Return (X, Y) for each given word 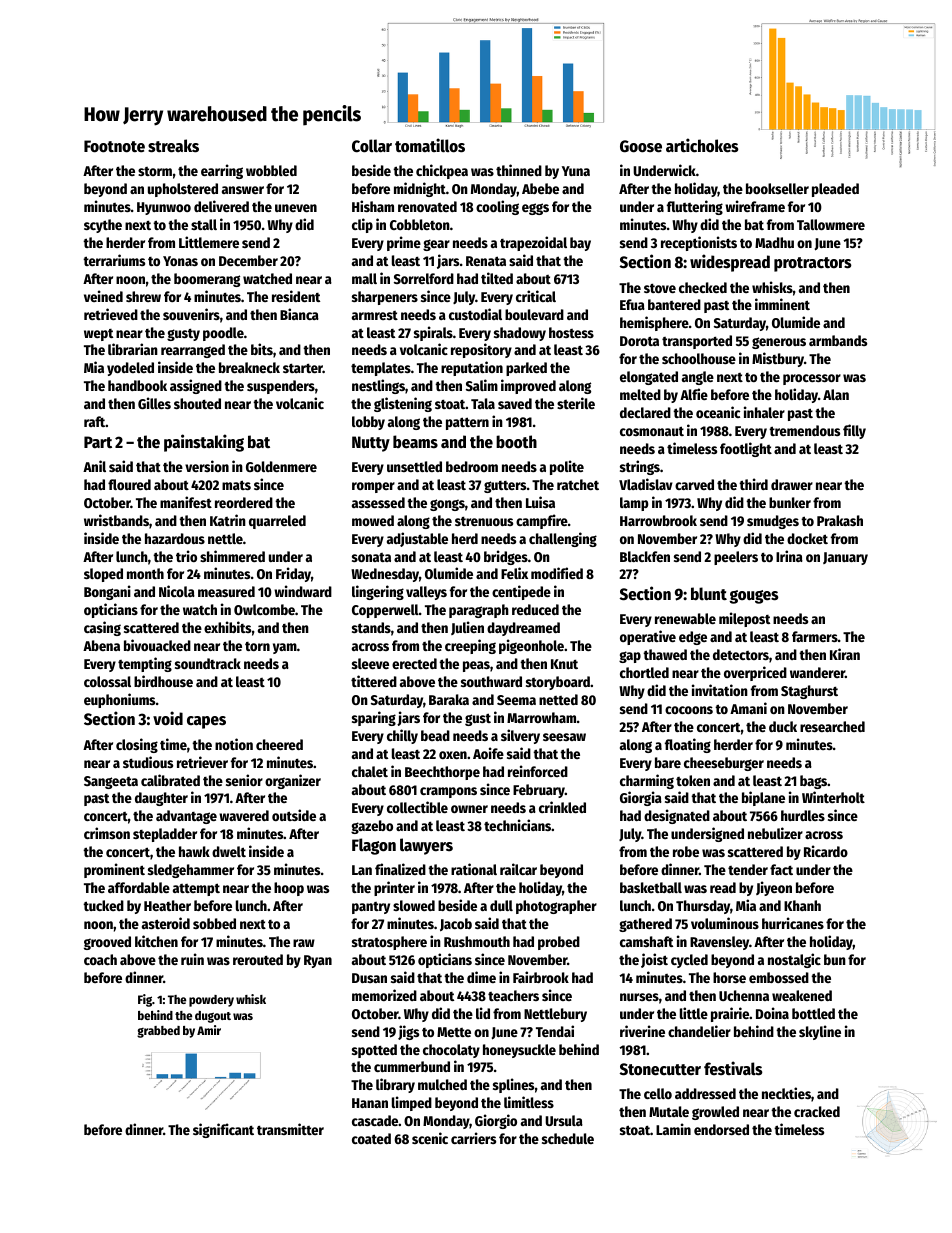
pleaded (835, 190)
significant (223, 1130)
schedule (568, 1138)
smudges (773, 522)
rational (474, 869)
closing (137, 745)
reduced (535, 609)
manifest (186, 502)
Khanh (802, 905)
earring (222, 171)
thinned (519, 170)
